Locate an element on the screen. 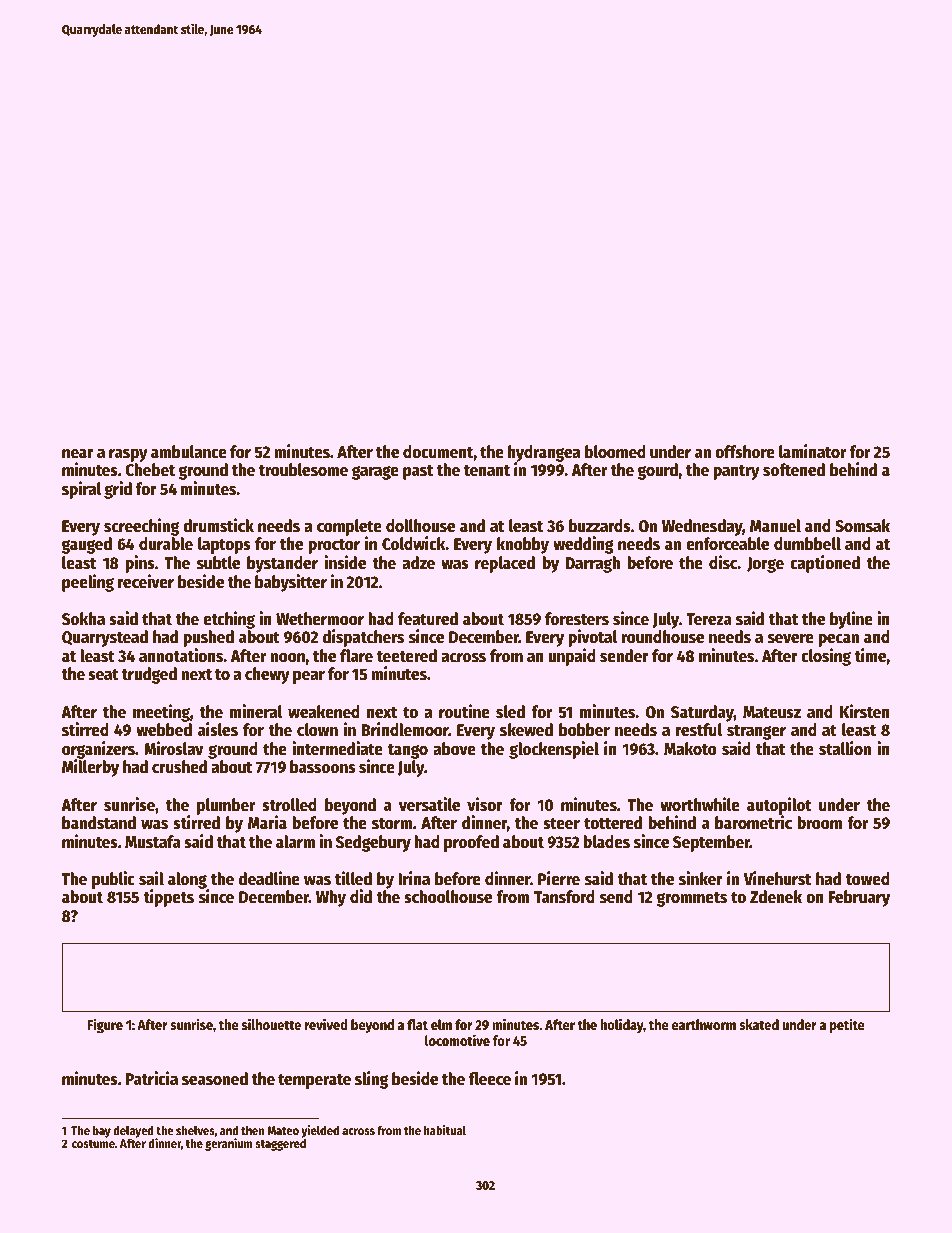 The image size is (952, 1233). time is located at coordinates (870, 655).
